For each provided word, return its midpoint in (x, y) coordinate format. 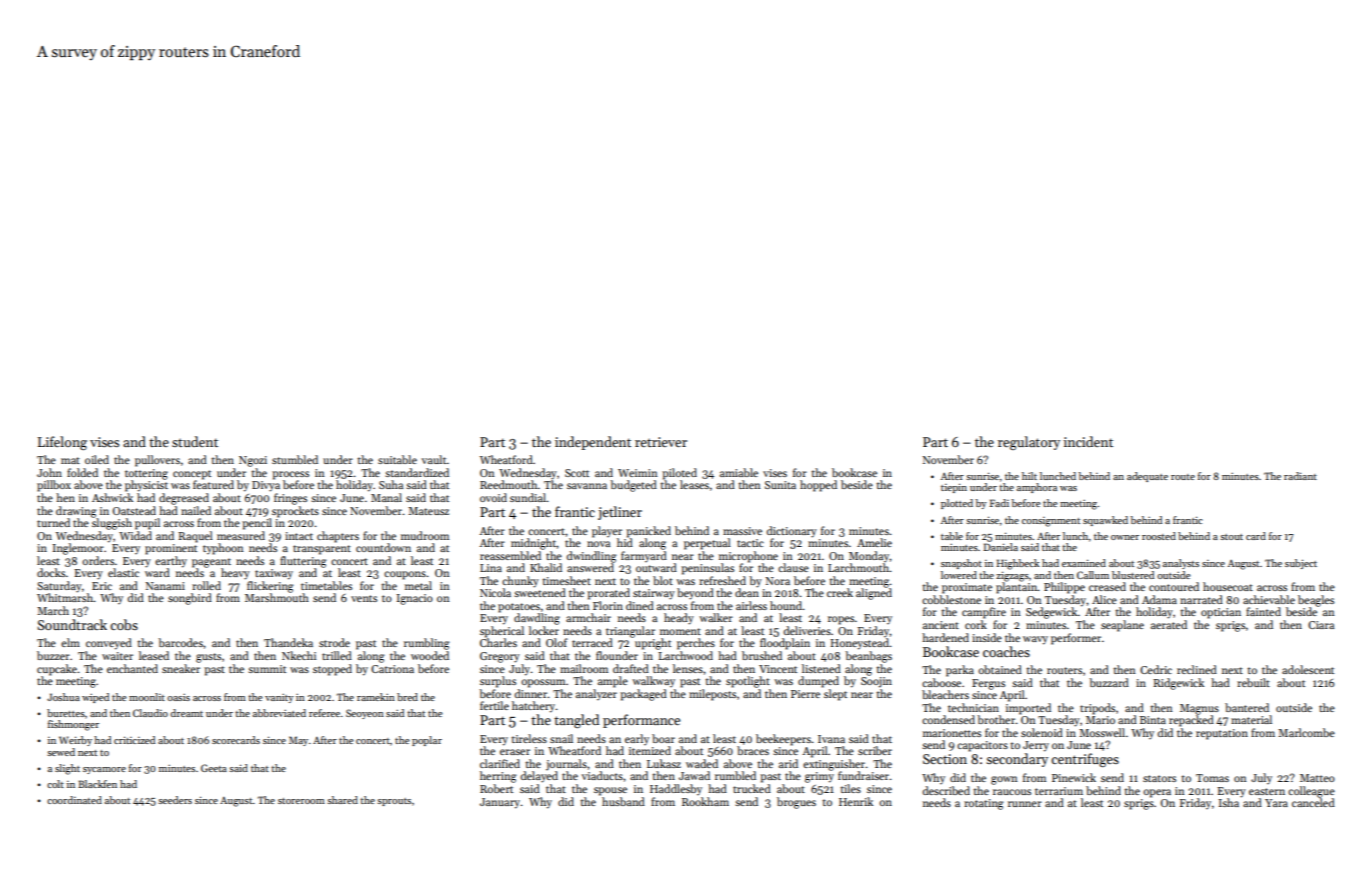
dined (640, 605)
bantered (1247, 707)
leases (694, 484)
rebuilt (1253, 682)
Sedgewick (1052, 613)
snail (561, 738)
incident (1088, 441)
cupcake (57, 670)
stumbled (295, 459)
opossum (543, 683)
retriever (661, 442)
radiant (1300, 476)
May (298, 741)
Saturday (59, 587)
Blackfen (97, 784)
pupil (147, 524)
